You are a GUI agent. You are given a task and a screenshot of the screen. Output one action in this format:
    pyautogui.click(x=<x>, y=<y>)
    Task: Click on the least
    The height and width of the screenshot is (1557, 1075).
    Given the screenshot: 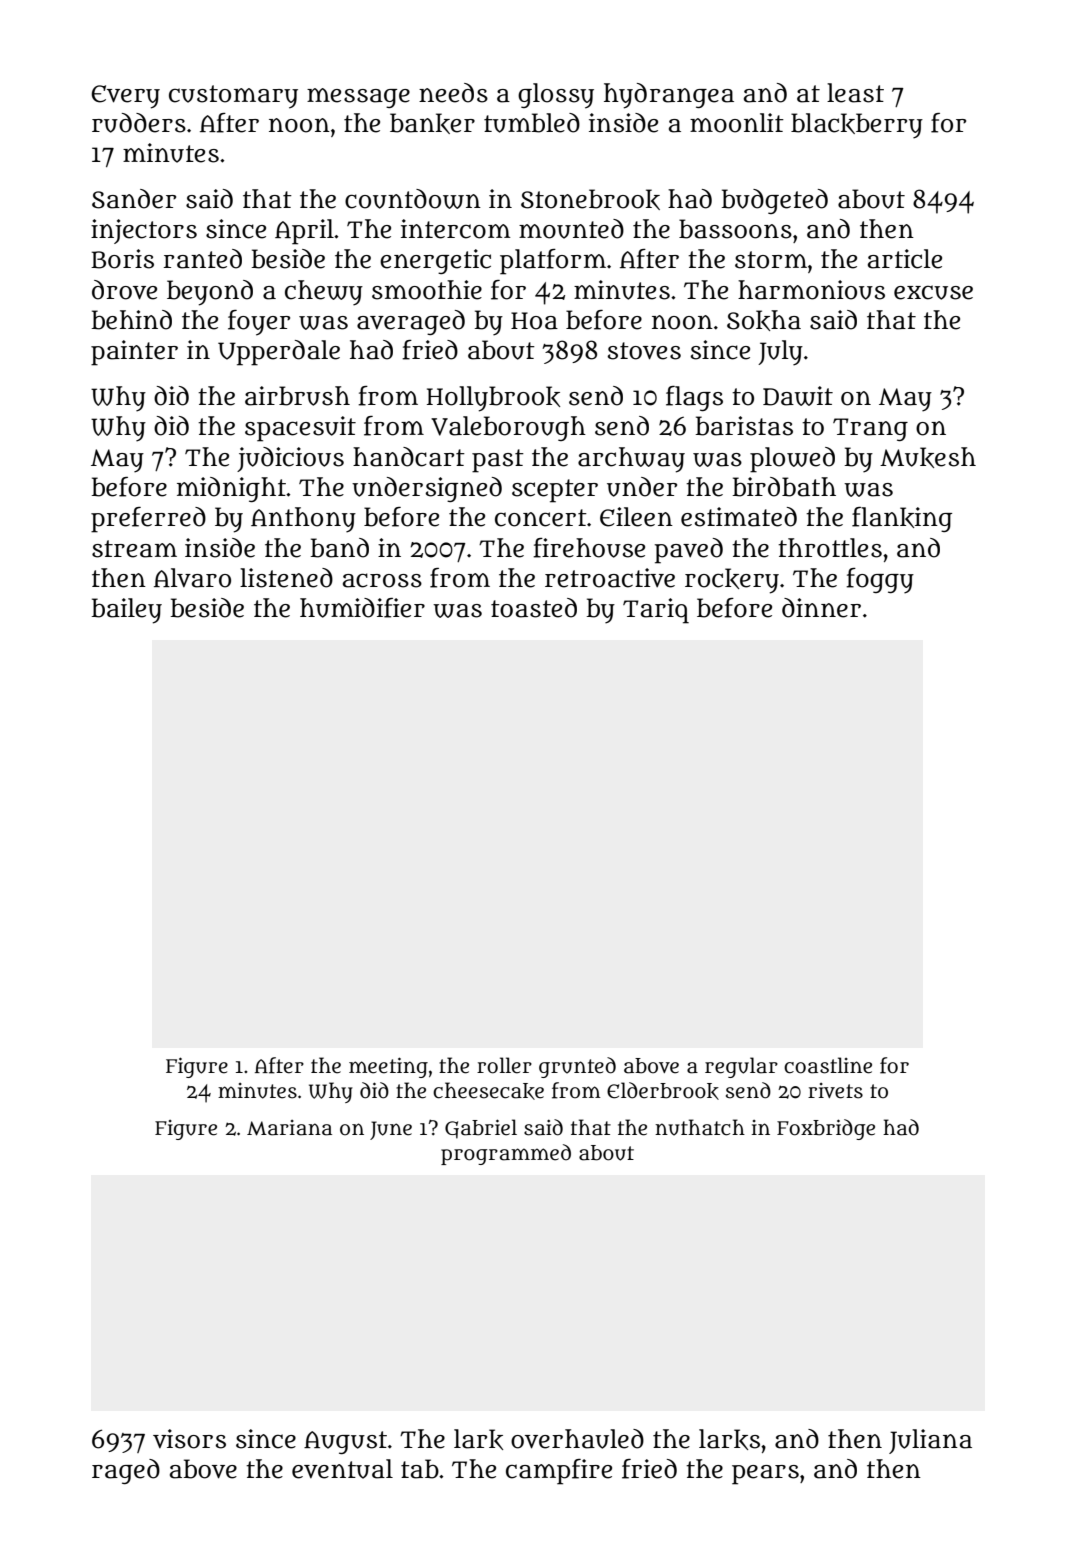 What is the action you would take?
    pyautogui.click(x=855, y=93)
